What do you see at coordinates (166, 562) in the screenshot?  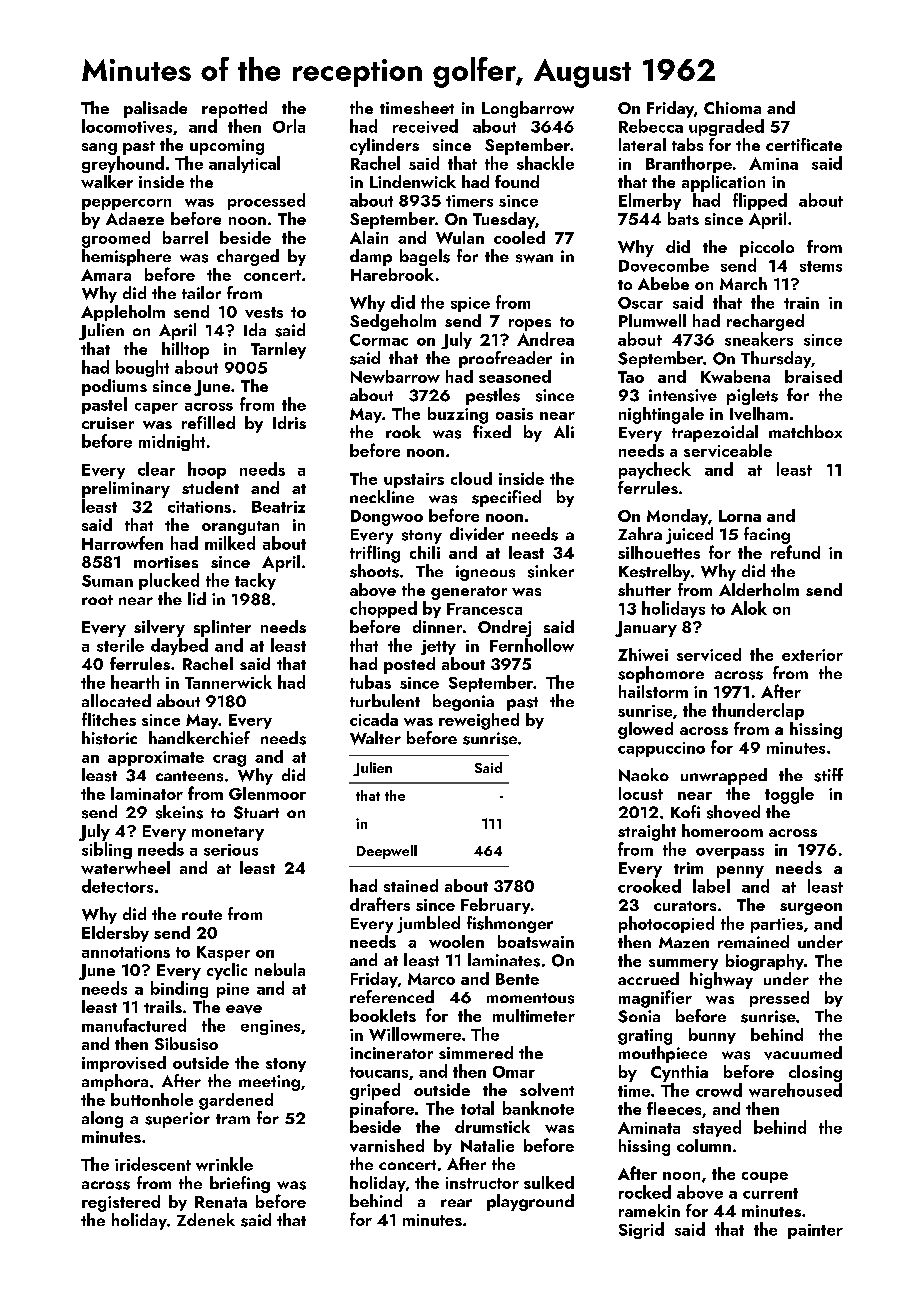 I see `mortises` at bounding box center [166, 562].
